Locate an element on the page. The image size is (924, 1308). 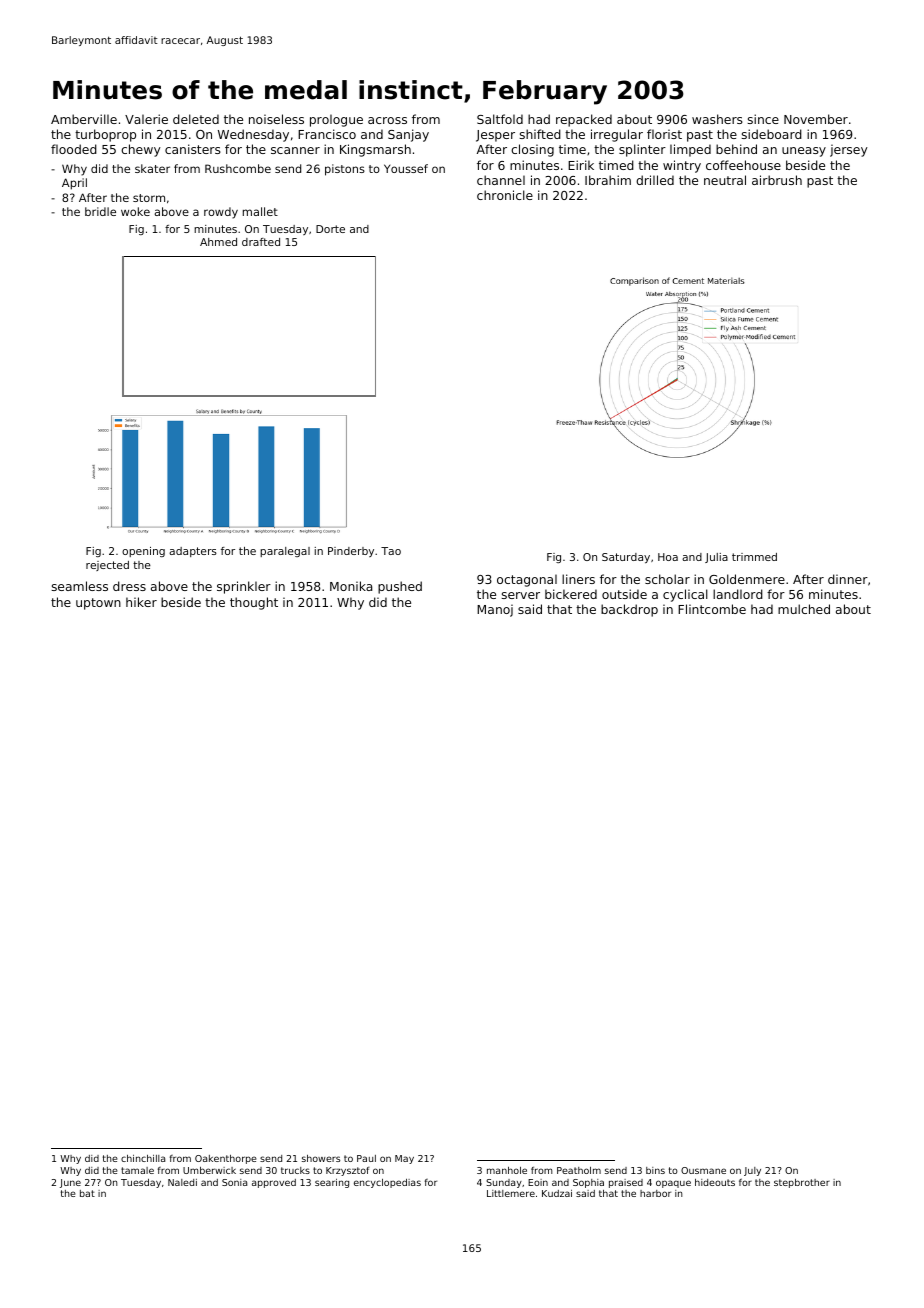
chronicle is located at coordinates (505, 195).
